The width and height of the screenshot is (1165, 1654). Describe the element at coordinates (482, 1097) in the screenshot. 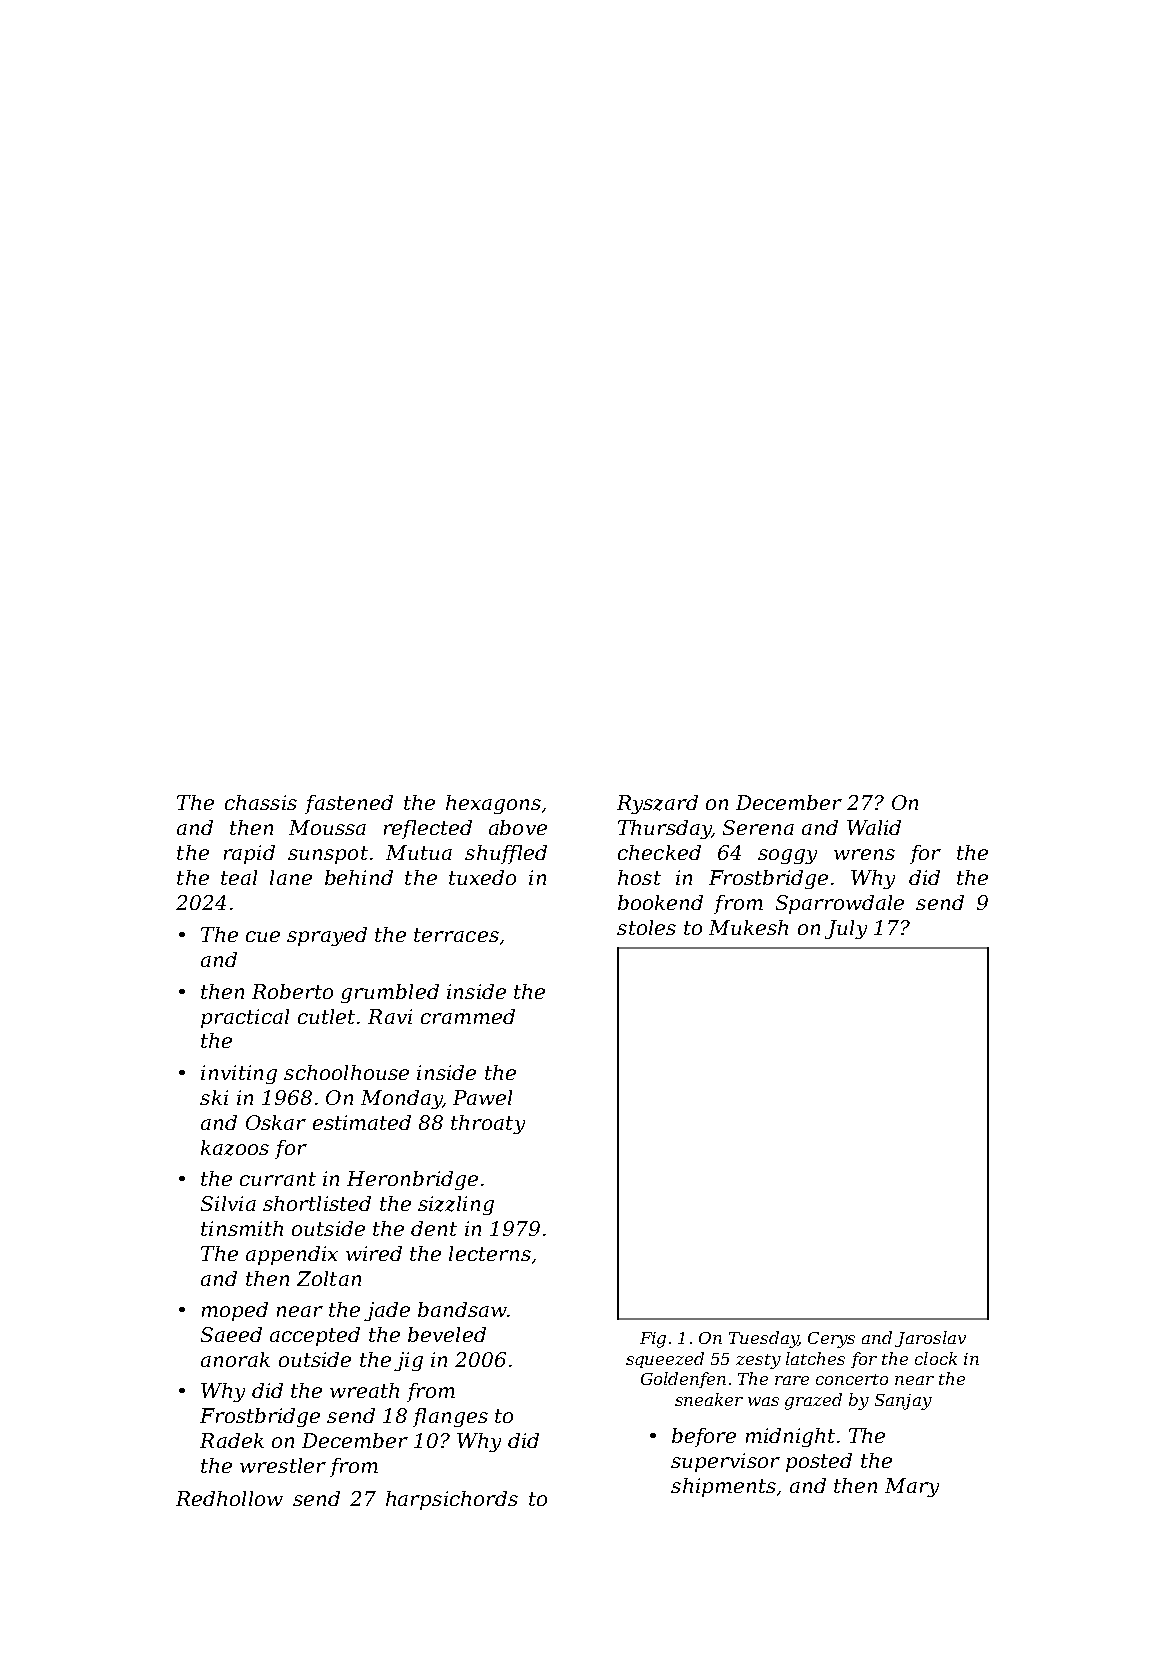

I see `Pawel` at that location.
